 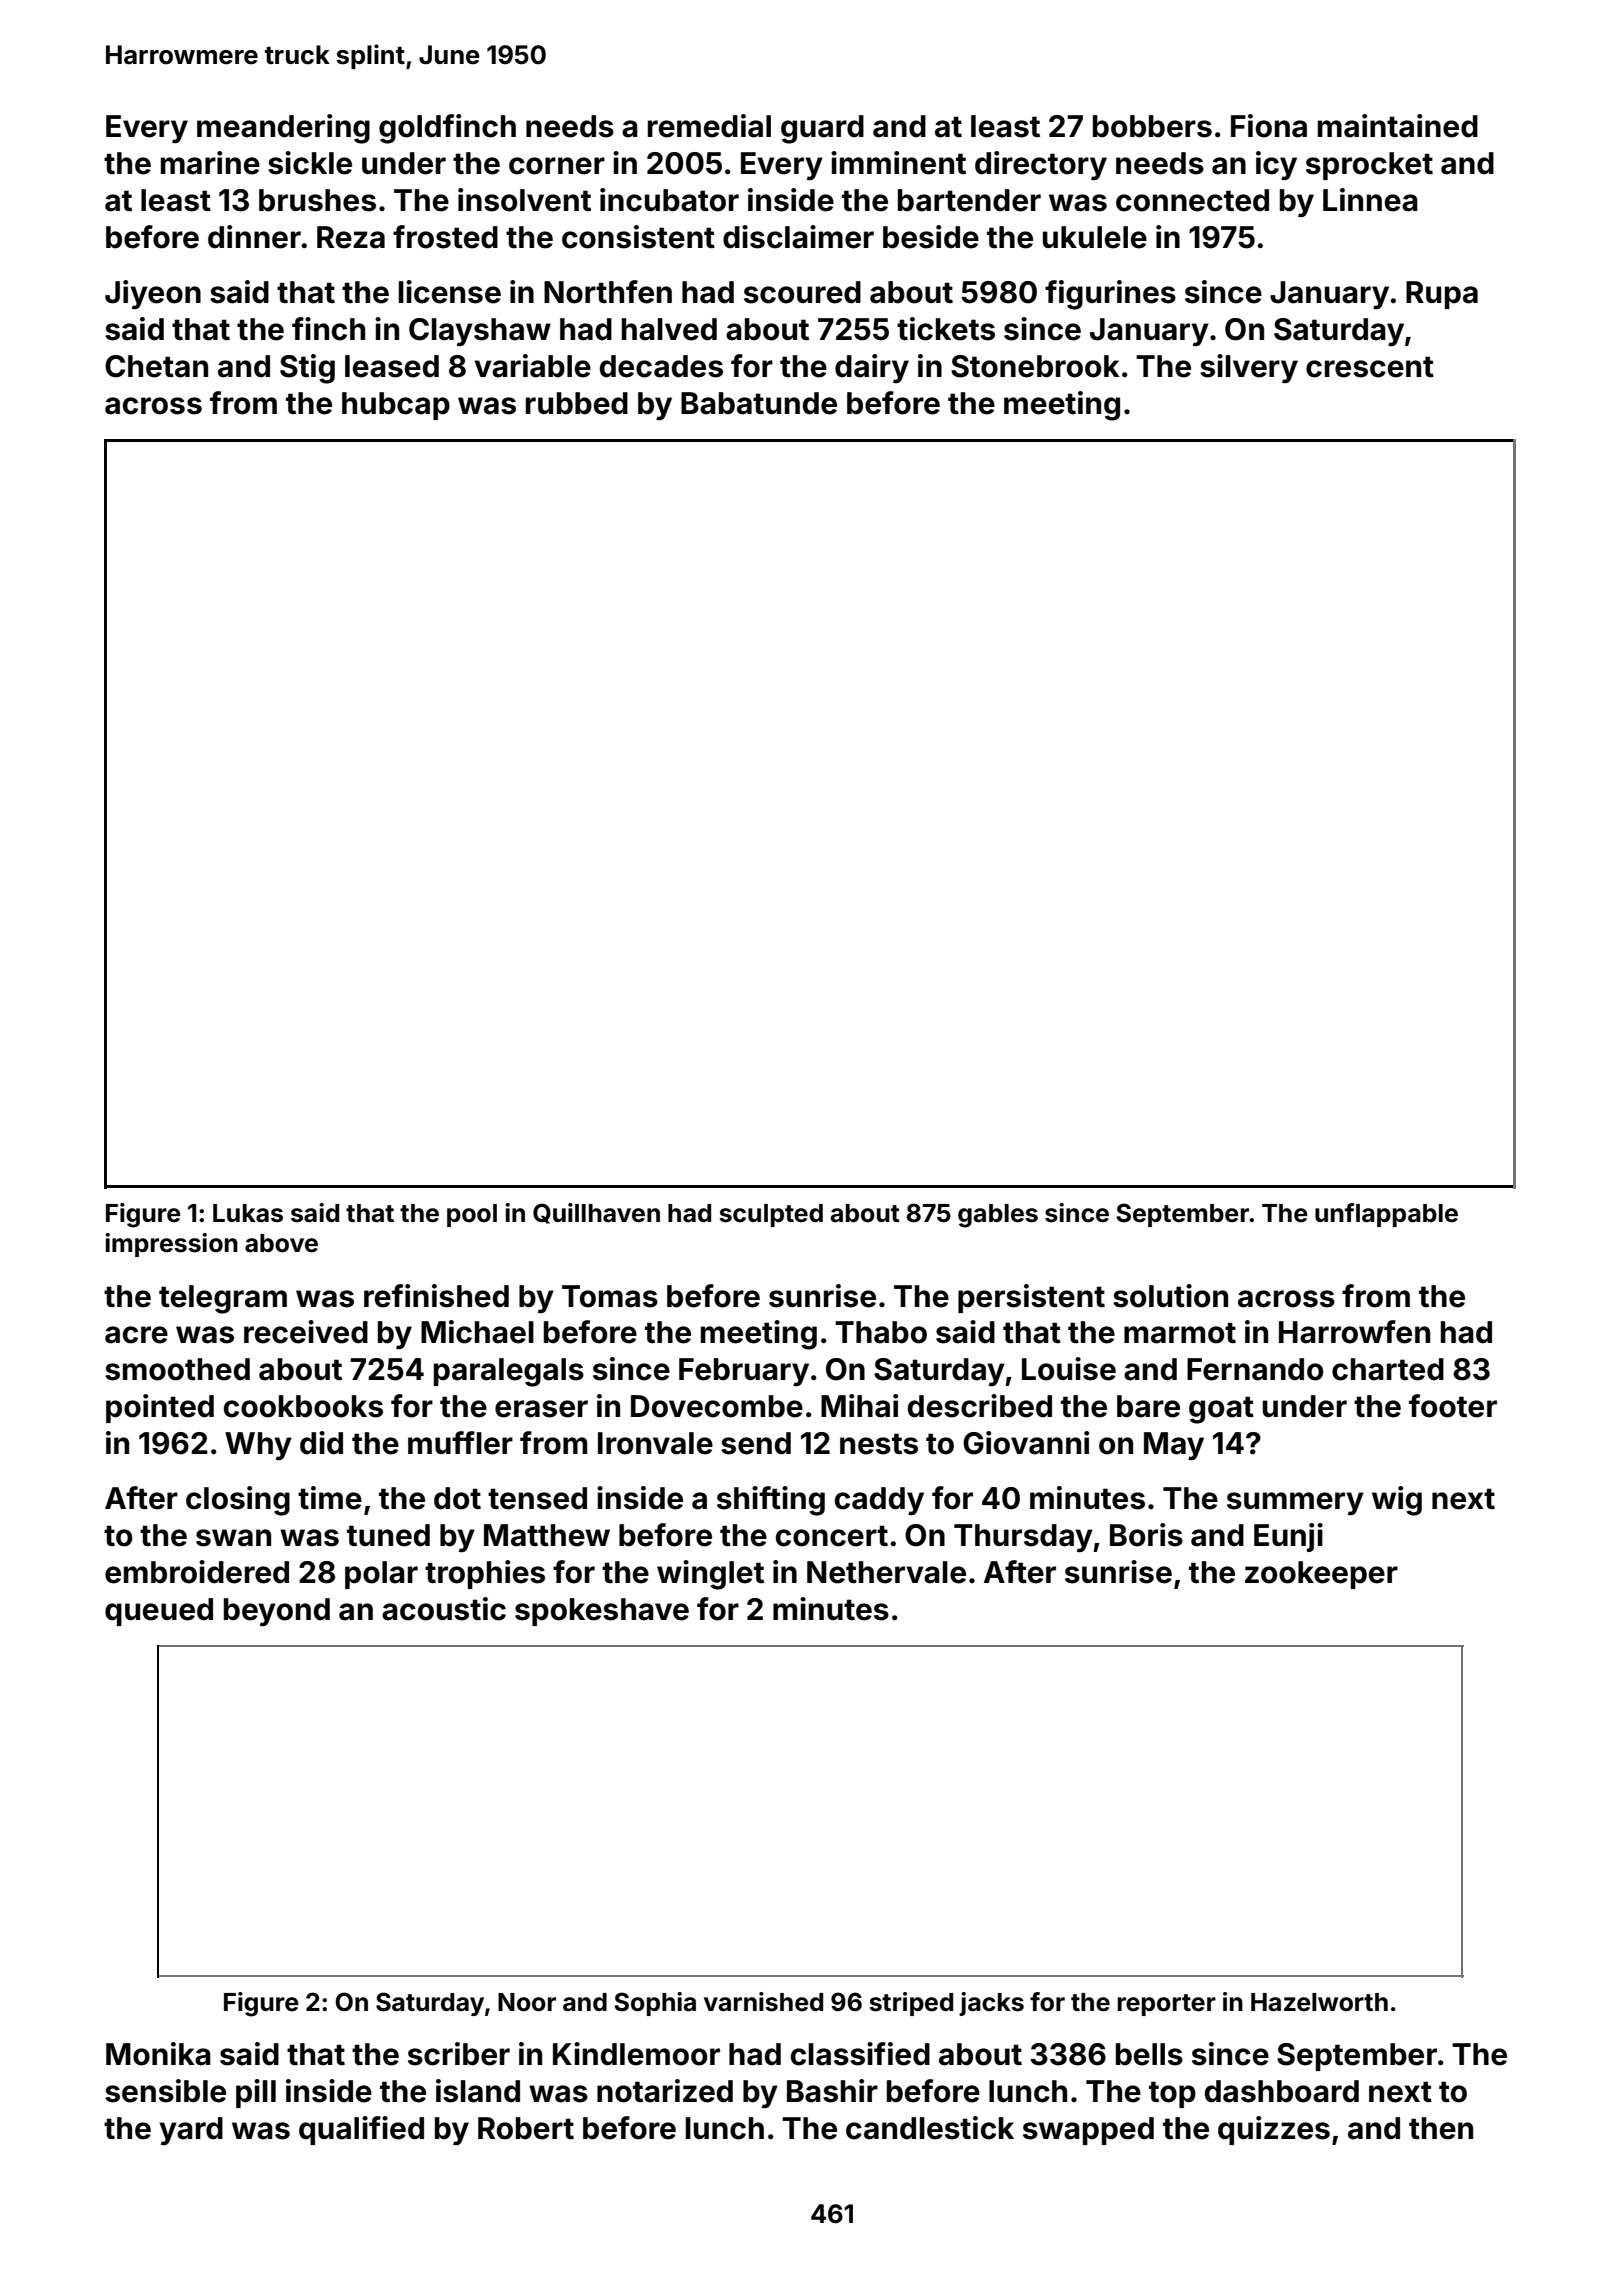 I want to click on Lukas, so click(x=248, y=1213).
